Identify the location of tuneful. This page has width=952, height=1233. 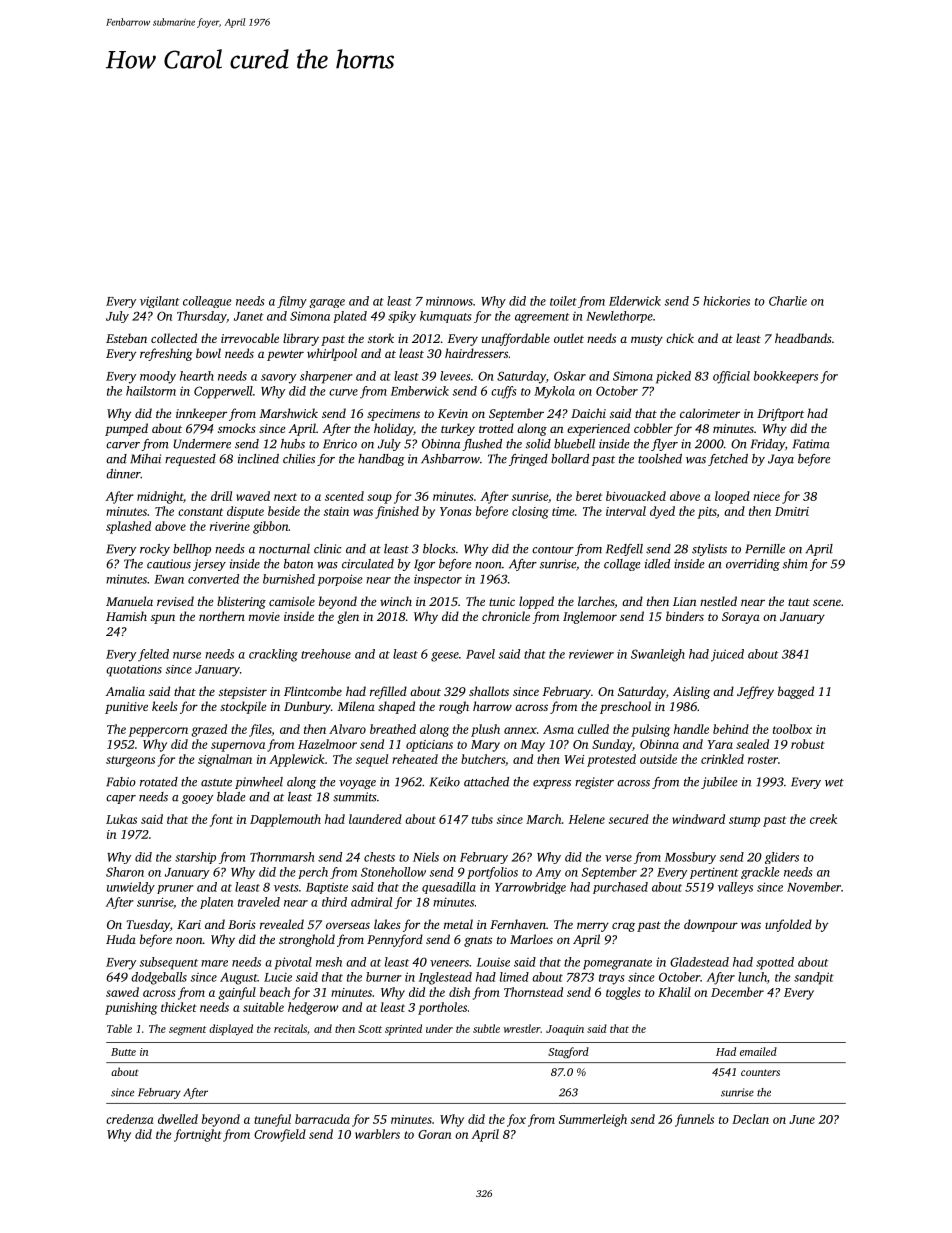
(272, 1120).
